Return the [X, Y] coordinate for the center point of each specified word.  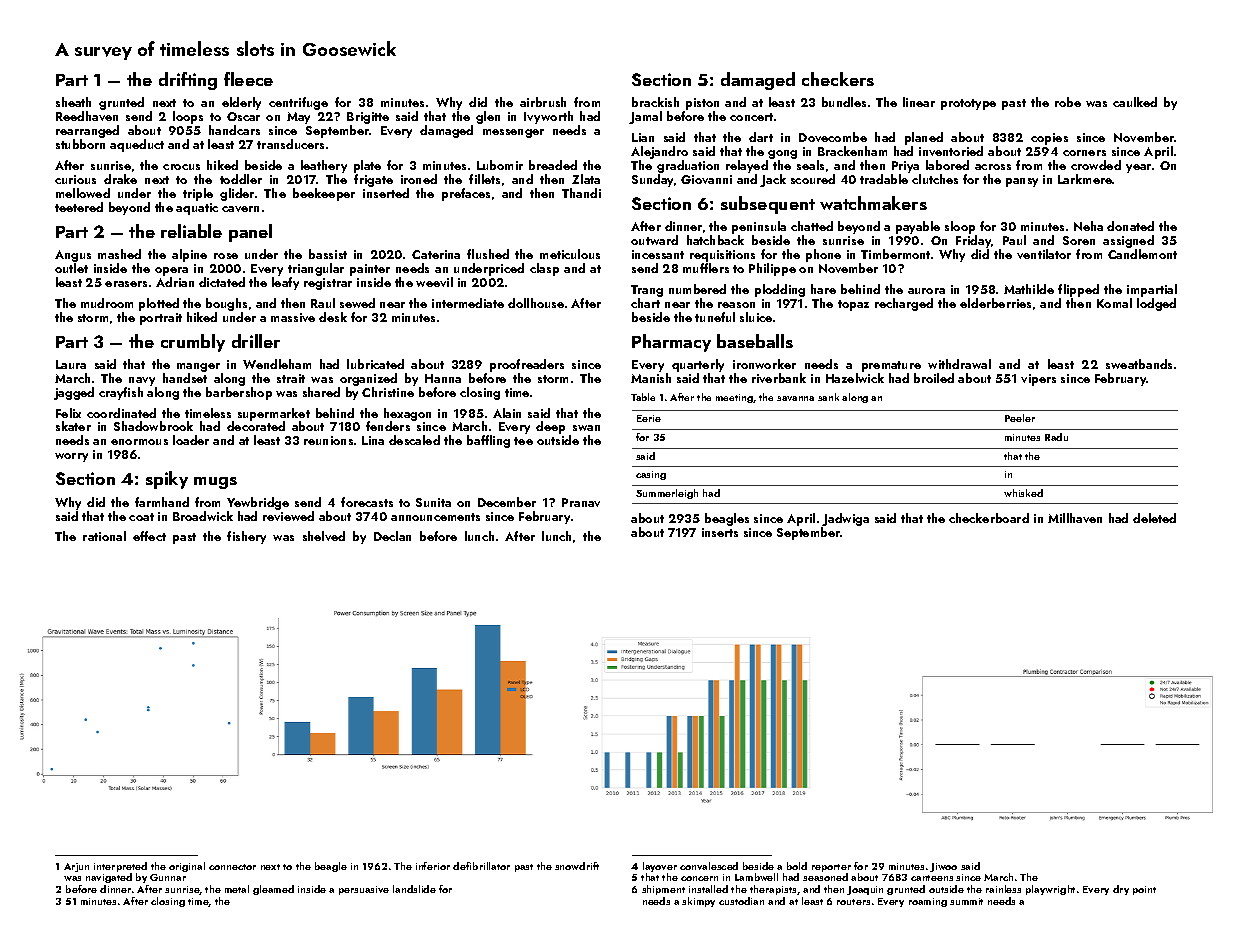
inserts [720, 532]
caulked [1135, 102]
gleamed [273, 890]
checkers [838, 79]
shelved [324, 536]
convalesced [709, 866]
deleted [1154, 518]
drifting [188, 81]
